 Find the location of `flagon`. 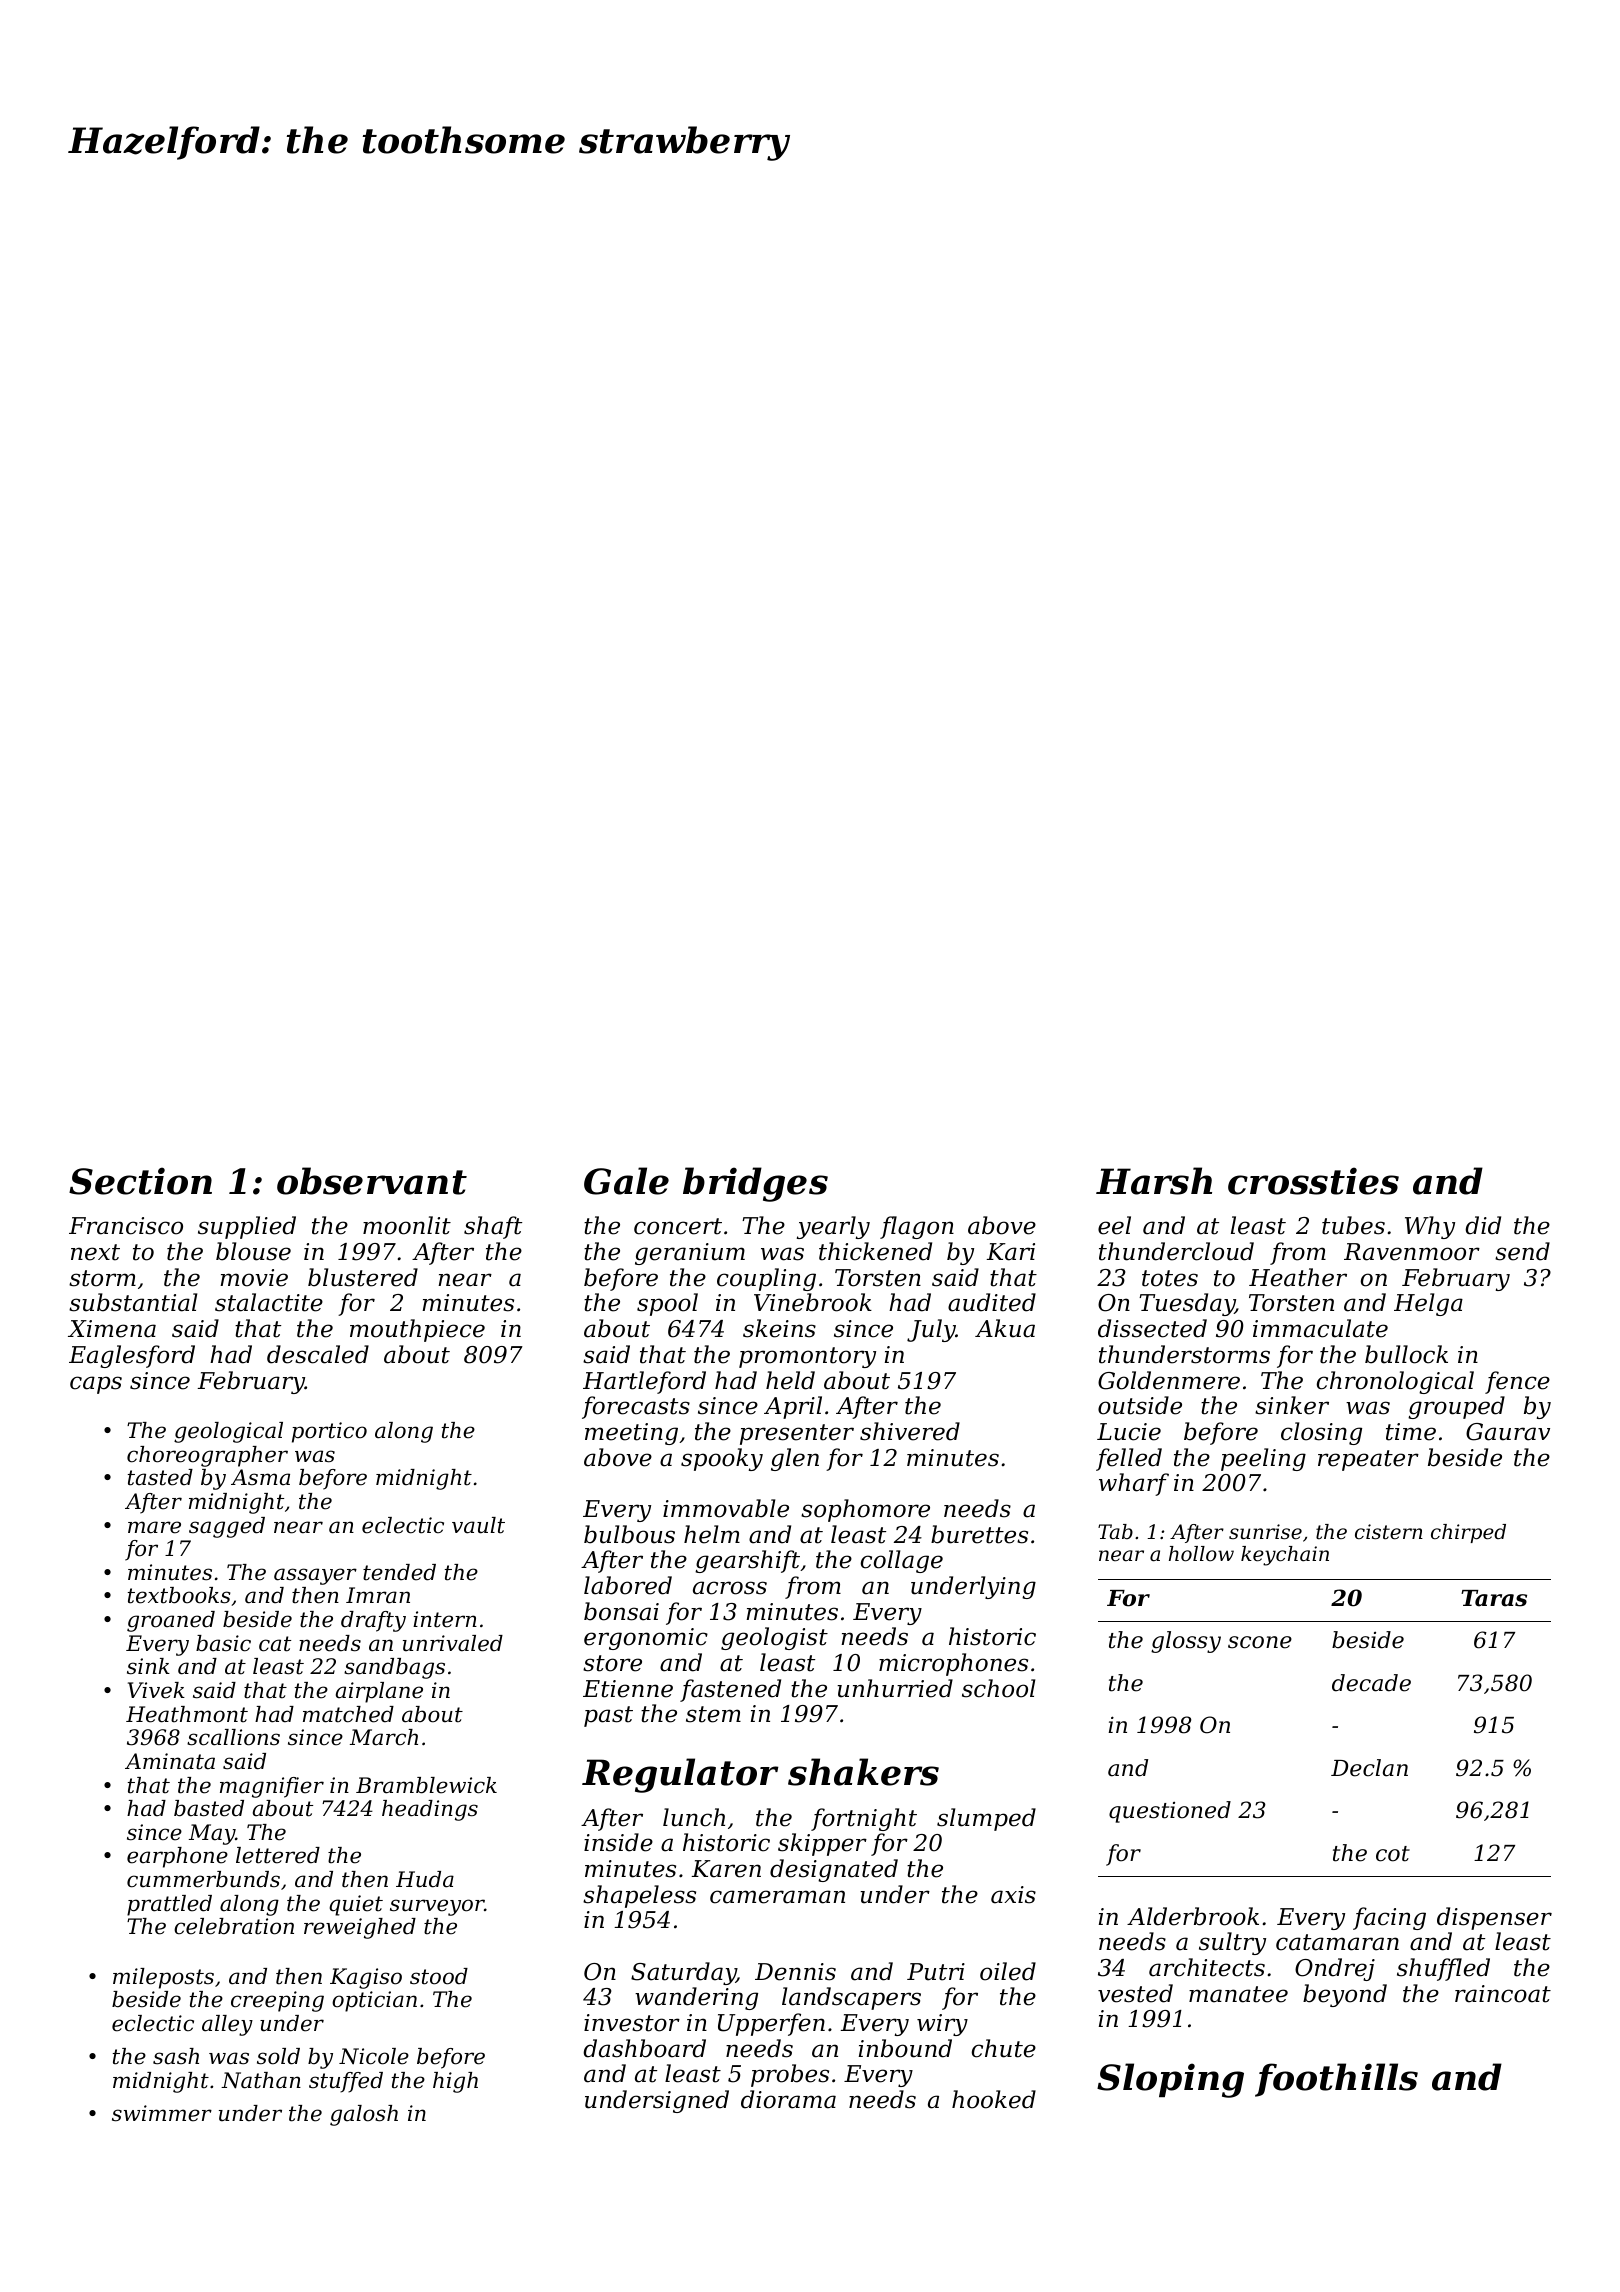

flagon is located at coordinates (917, 1227).
